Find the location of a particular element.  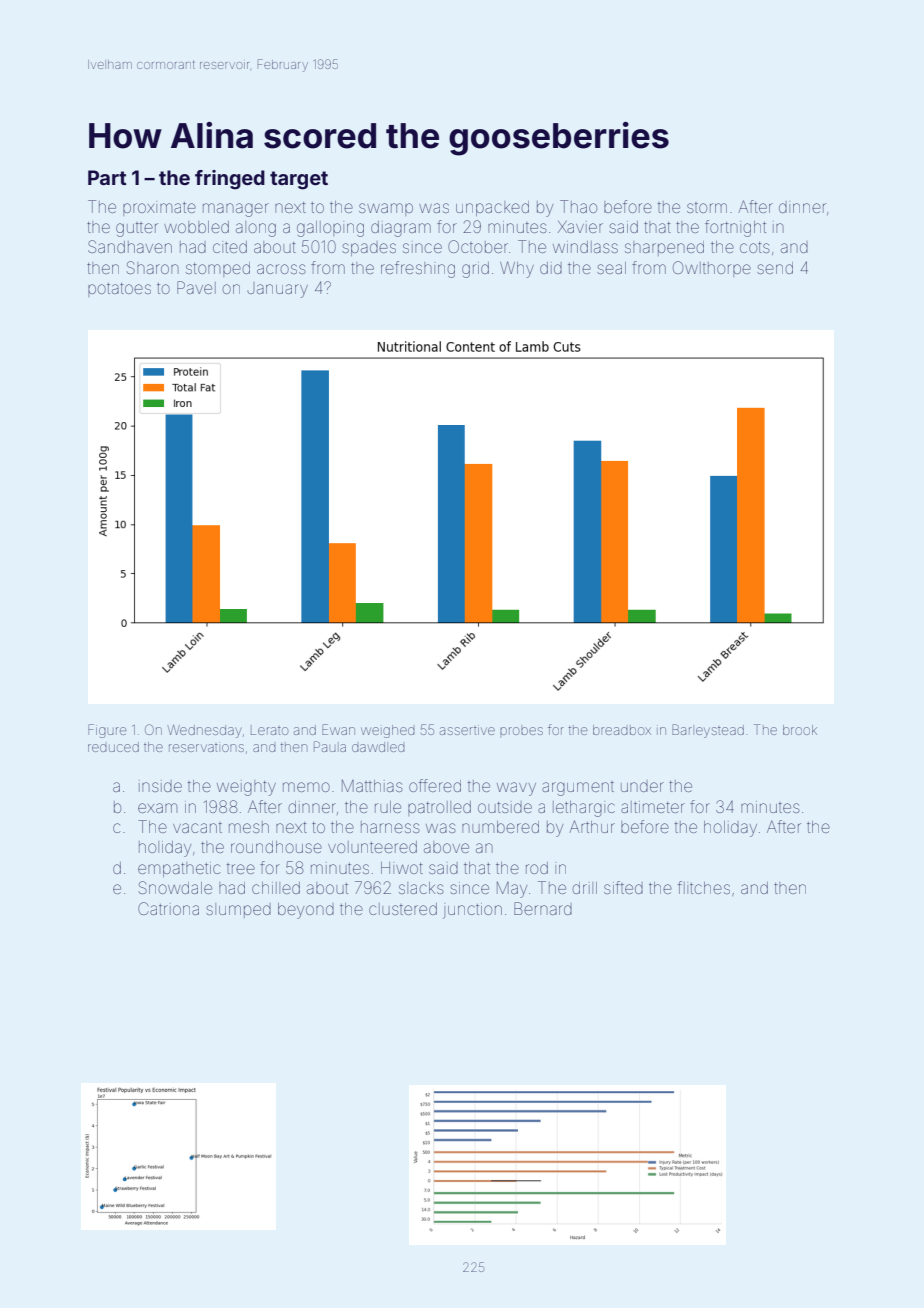

fortnight is located at coordinates (735, 228).
